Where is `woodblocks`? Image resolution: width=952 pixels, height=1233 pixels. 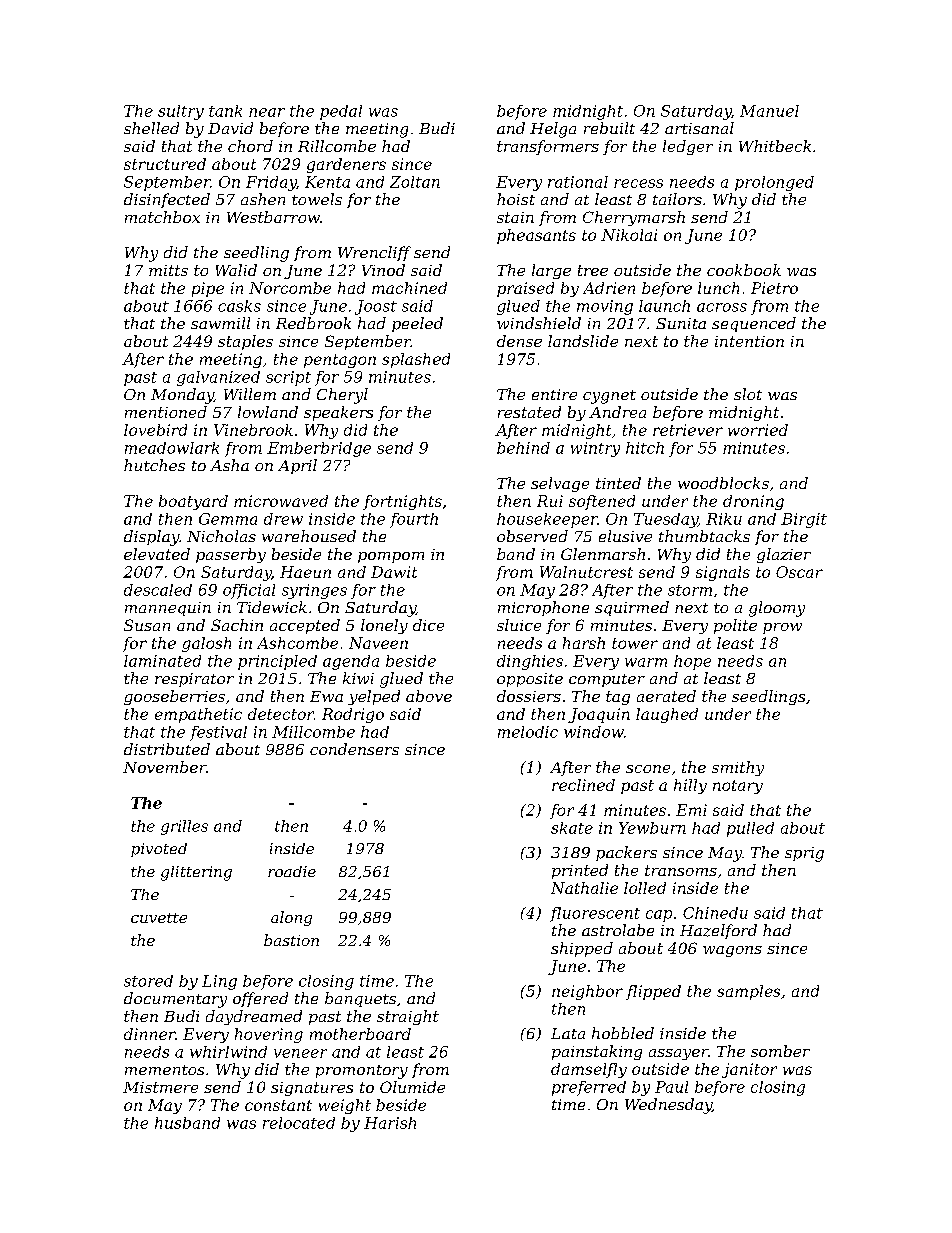
woodblocks is located at coordinates (723, 483).
